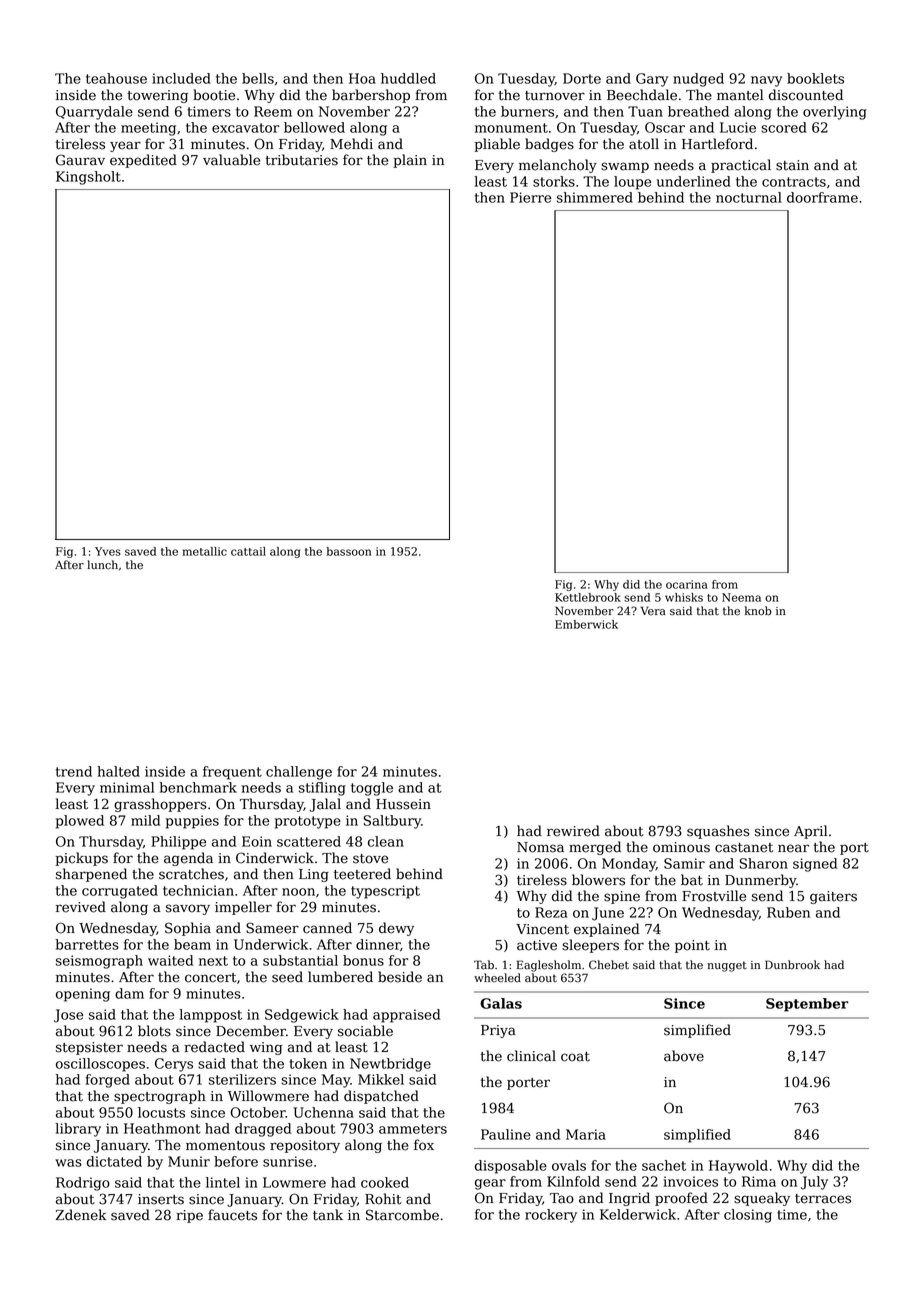 The width and height of the page is (924, 1308). I want to click on tributaries, so click(302, 160).
